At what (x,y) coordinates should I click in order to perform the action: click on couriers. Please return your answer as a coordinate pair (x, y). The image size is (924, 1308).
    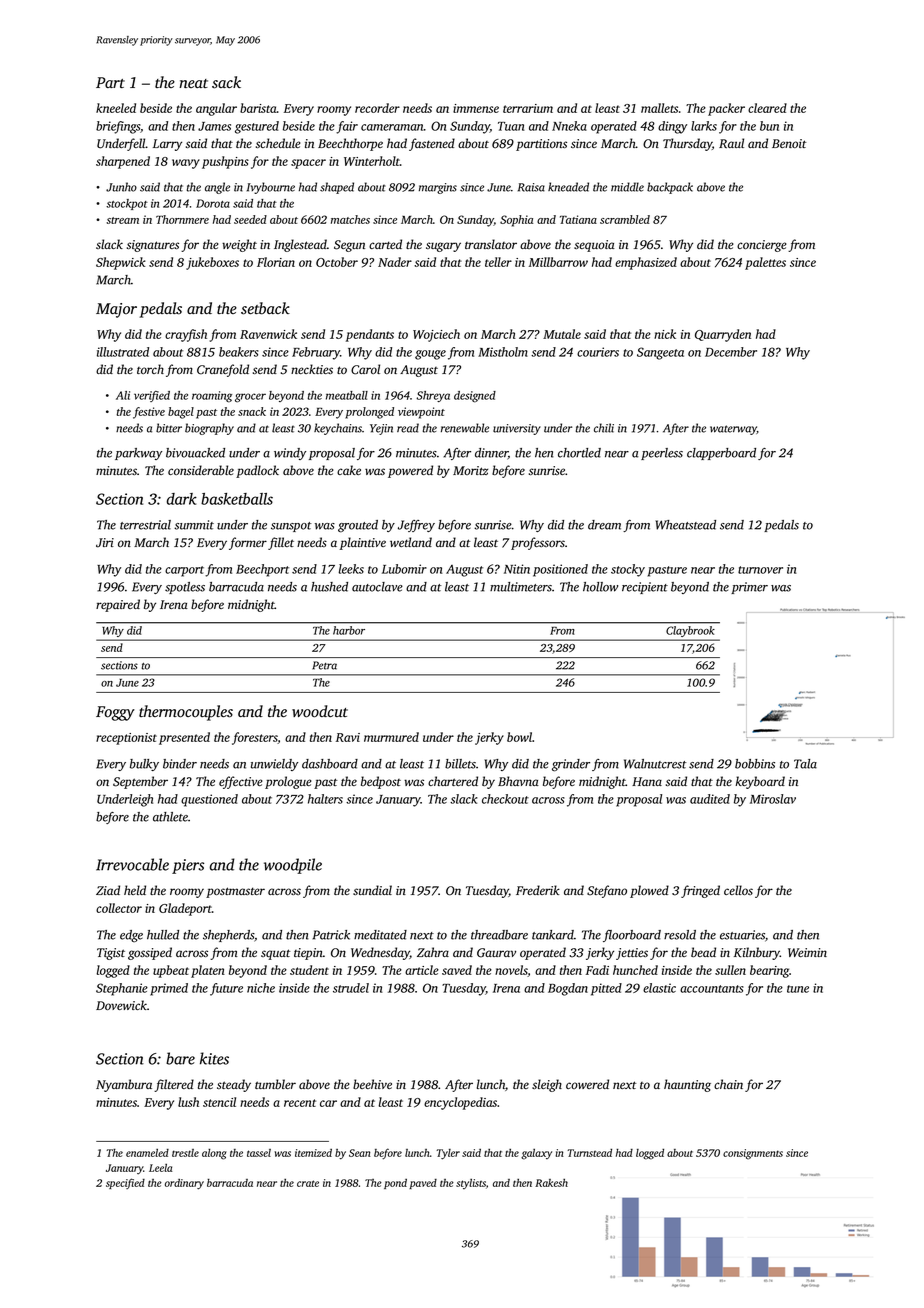
    Looking at the image, I should click on (598, 352).
